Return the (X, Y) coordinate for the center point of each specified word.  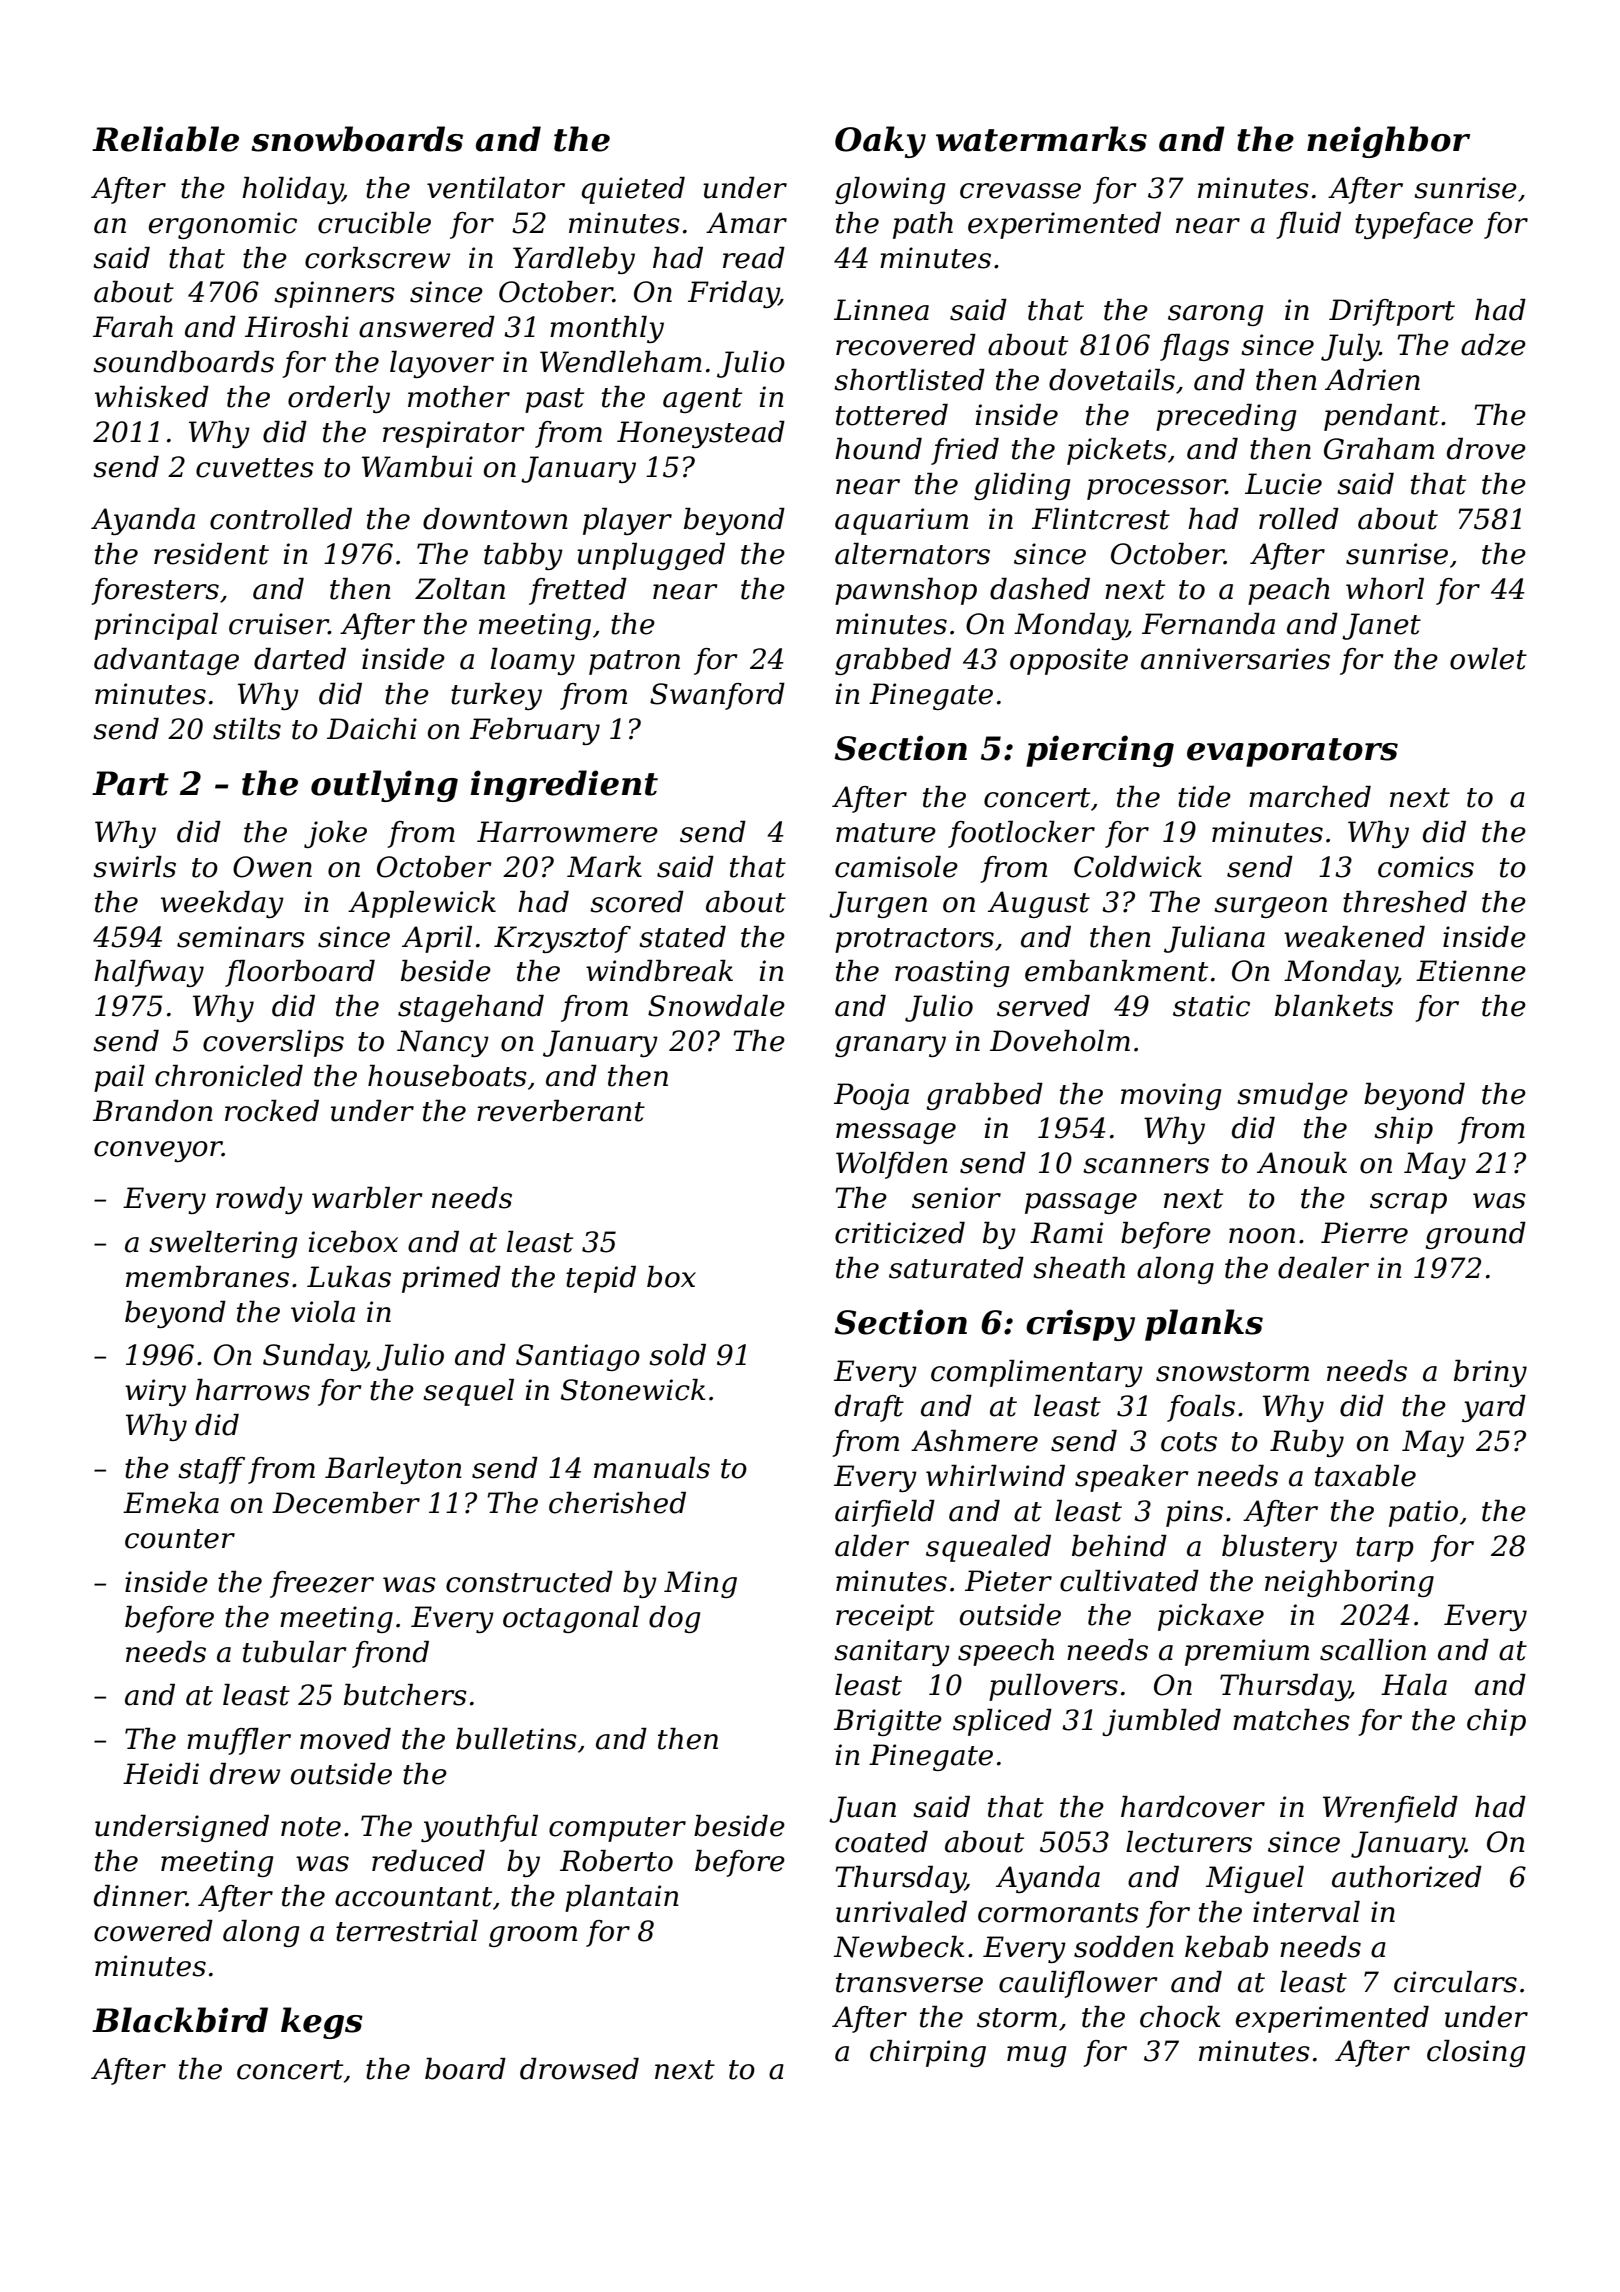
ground (1475, 1235)
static (1211, 1006)
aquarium (901, 521)
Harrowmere (567, 832)
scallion (1373, 1650)
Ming (700, 1584)
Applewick (422, 904)
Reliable (165, 139)
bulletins (516, 1739)
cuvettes (255, 468)
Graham (1379, 449)
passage (1081, 1203)
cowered (153, 1931)
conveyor (158, 1151)
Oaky (880, 142)
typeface (1414, 225)
